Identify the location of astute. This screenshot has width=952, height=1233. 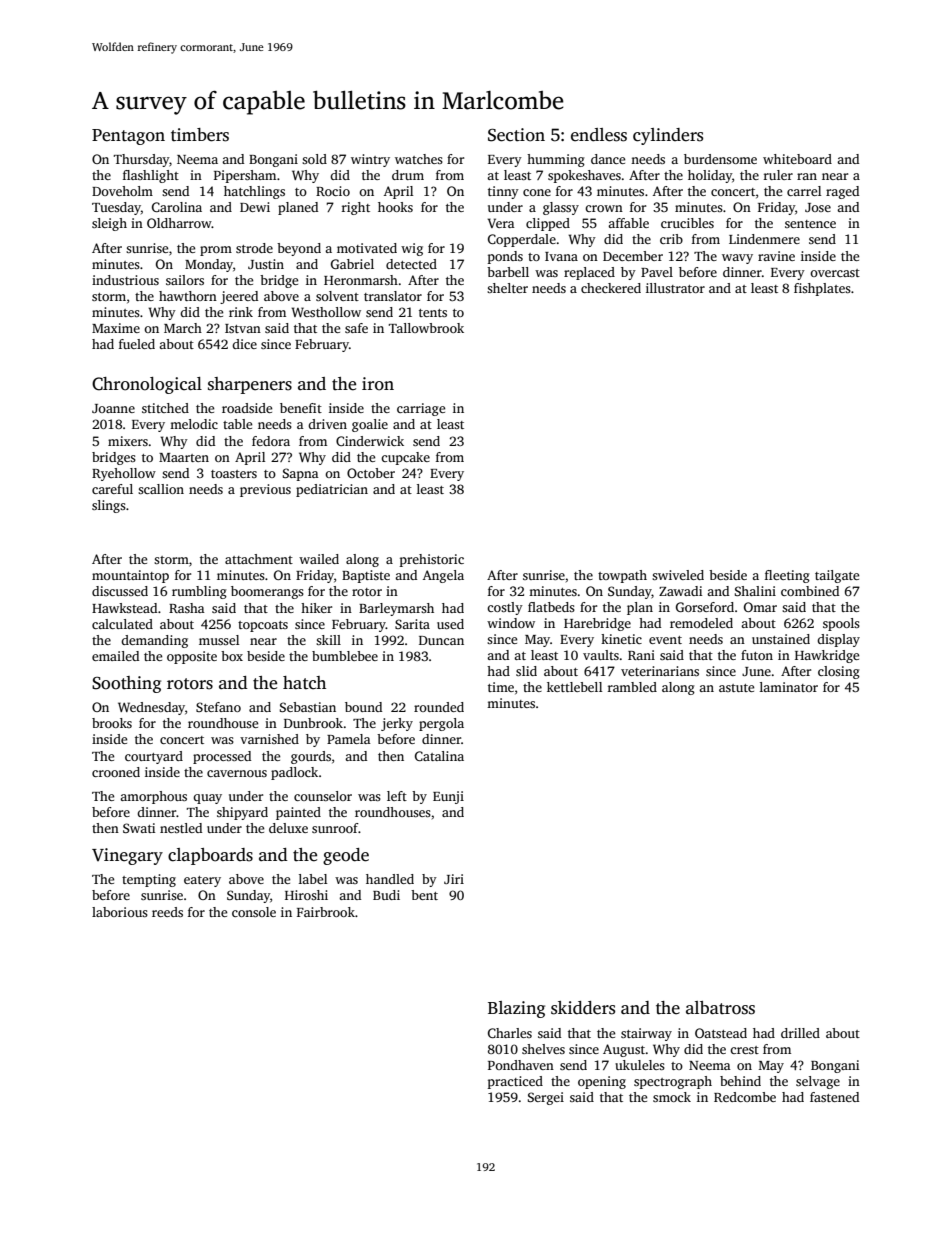
(736, 688).
